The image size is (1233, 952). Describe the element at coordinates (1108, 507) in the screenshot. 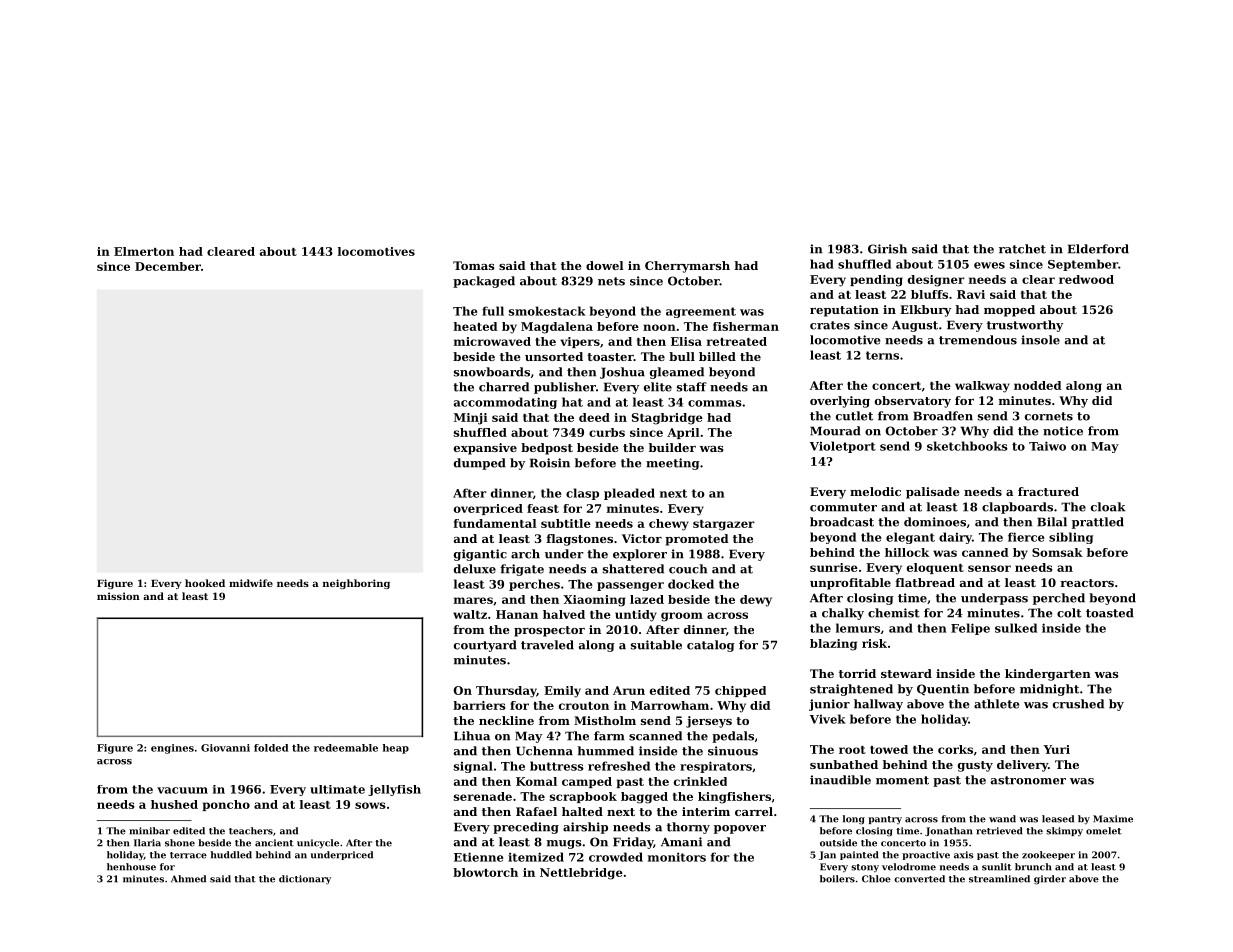

I see `cloak` at that location.
